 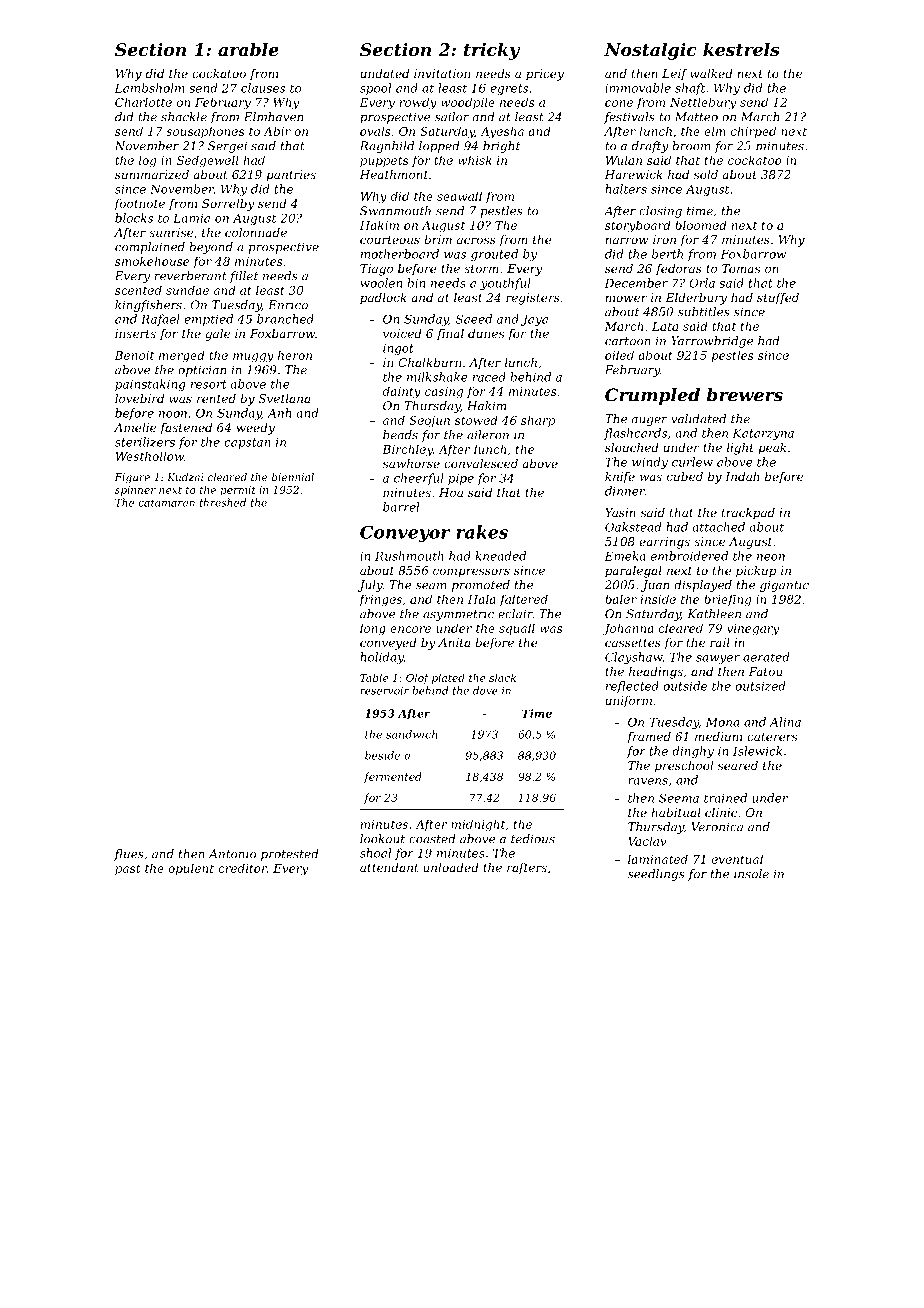 What do you see at coordinates (139, 398) in the screenshot?
I see `lovebird` at bounding box center [139, 398].
